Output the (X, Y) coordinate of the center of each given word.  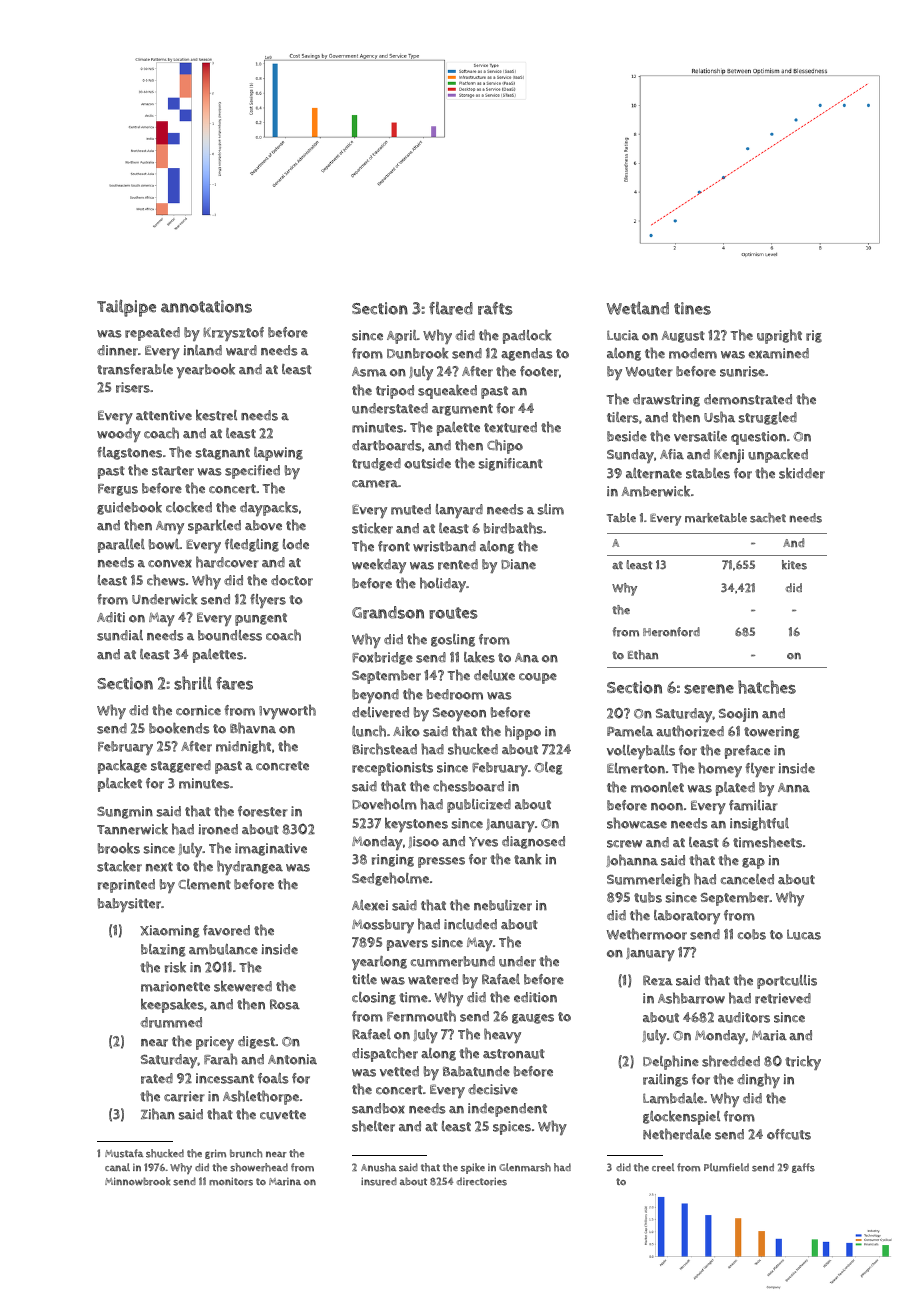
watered (433, 979)
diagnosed (533, 842)
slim (551, 509)
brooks (119, 848)
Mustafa (124, 1153)
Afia (672, 454)
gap (753, 863)
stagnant (223, 454)
